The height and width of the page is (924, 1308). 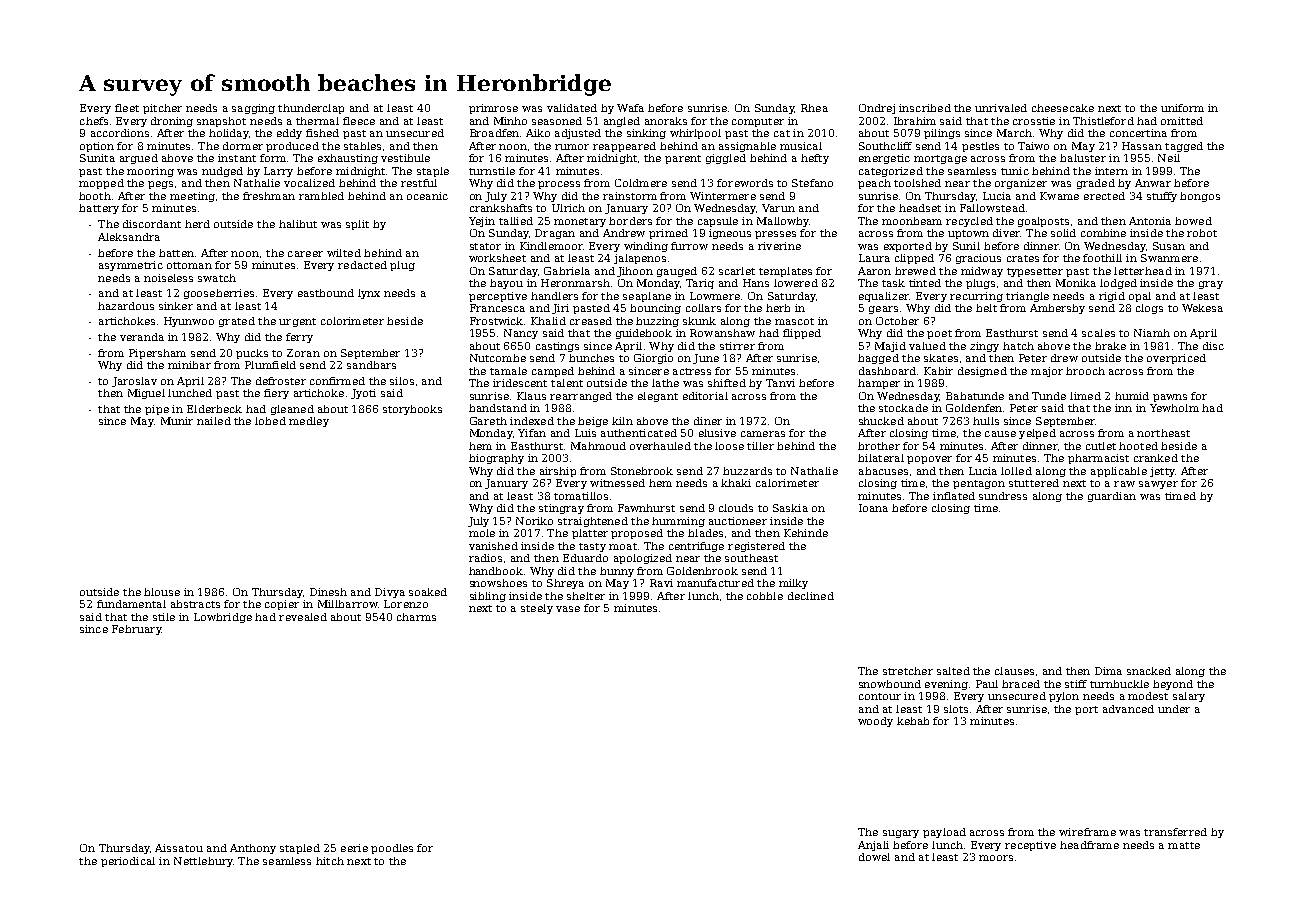 What do you see at coordinates (146, 394) in the page?
I see `Miguel` at bounding box center [146, 394].
